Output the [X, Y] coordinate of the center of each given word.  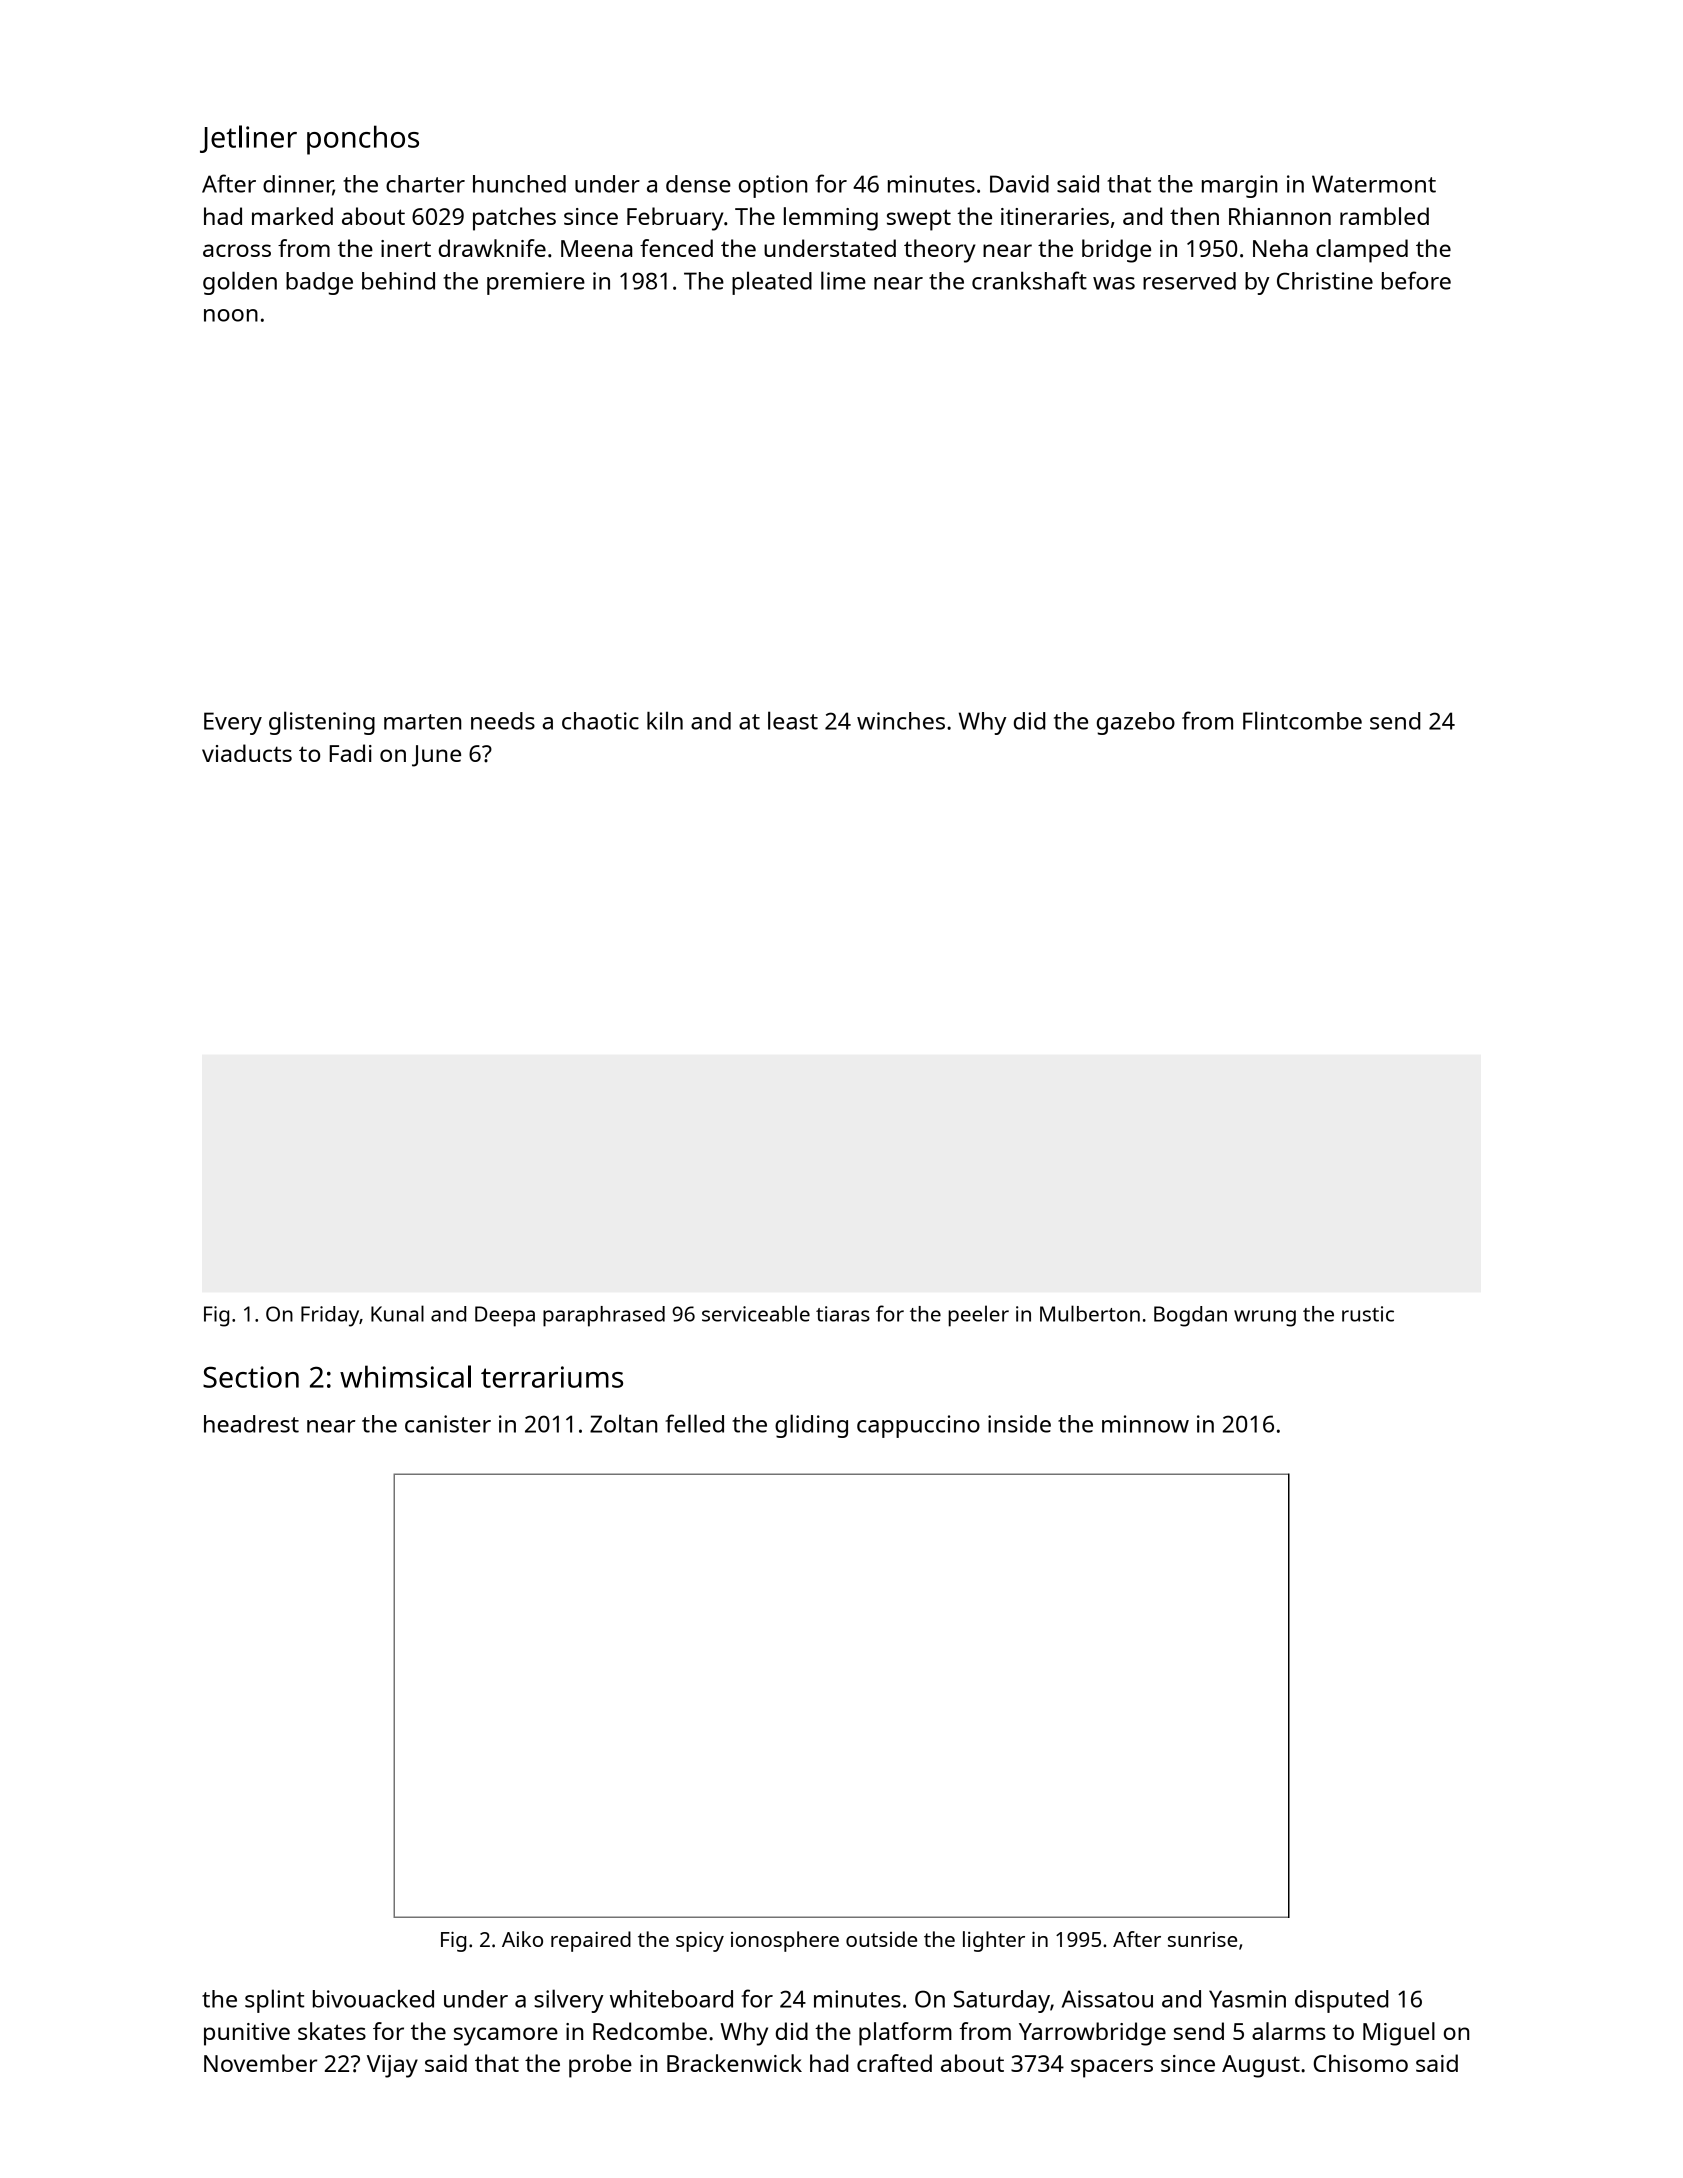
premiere [536, 283]
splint [275, 2001]
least [793, 720]
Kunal [397, 1313]
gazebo [1136, 723]
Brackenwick [734, 2063]
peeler [978, 1316]
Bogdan [1190, 1316]
